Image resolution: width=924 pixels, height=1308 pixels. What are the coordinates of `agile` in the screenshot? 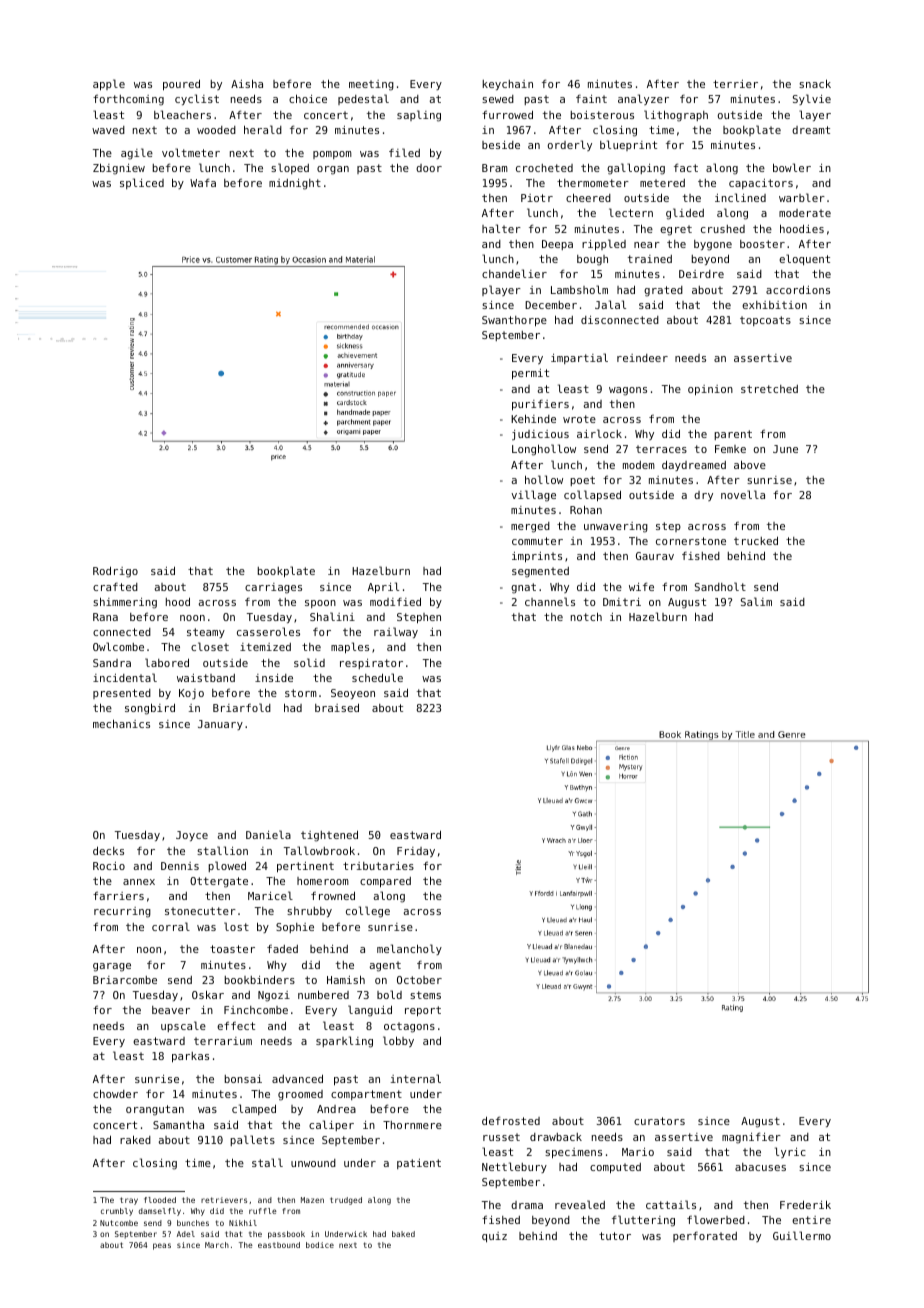 It's located at (137, 154).
